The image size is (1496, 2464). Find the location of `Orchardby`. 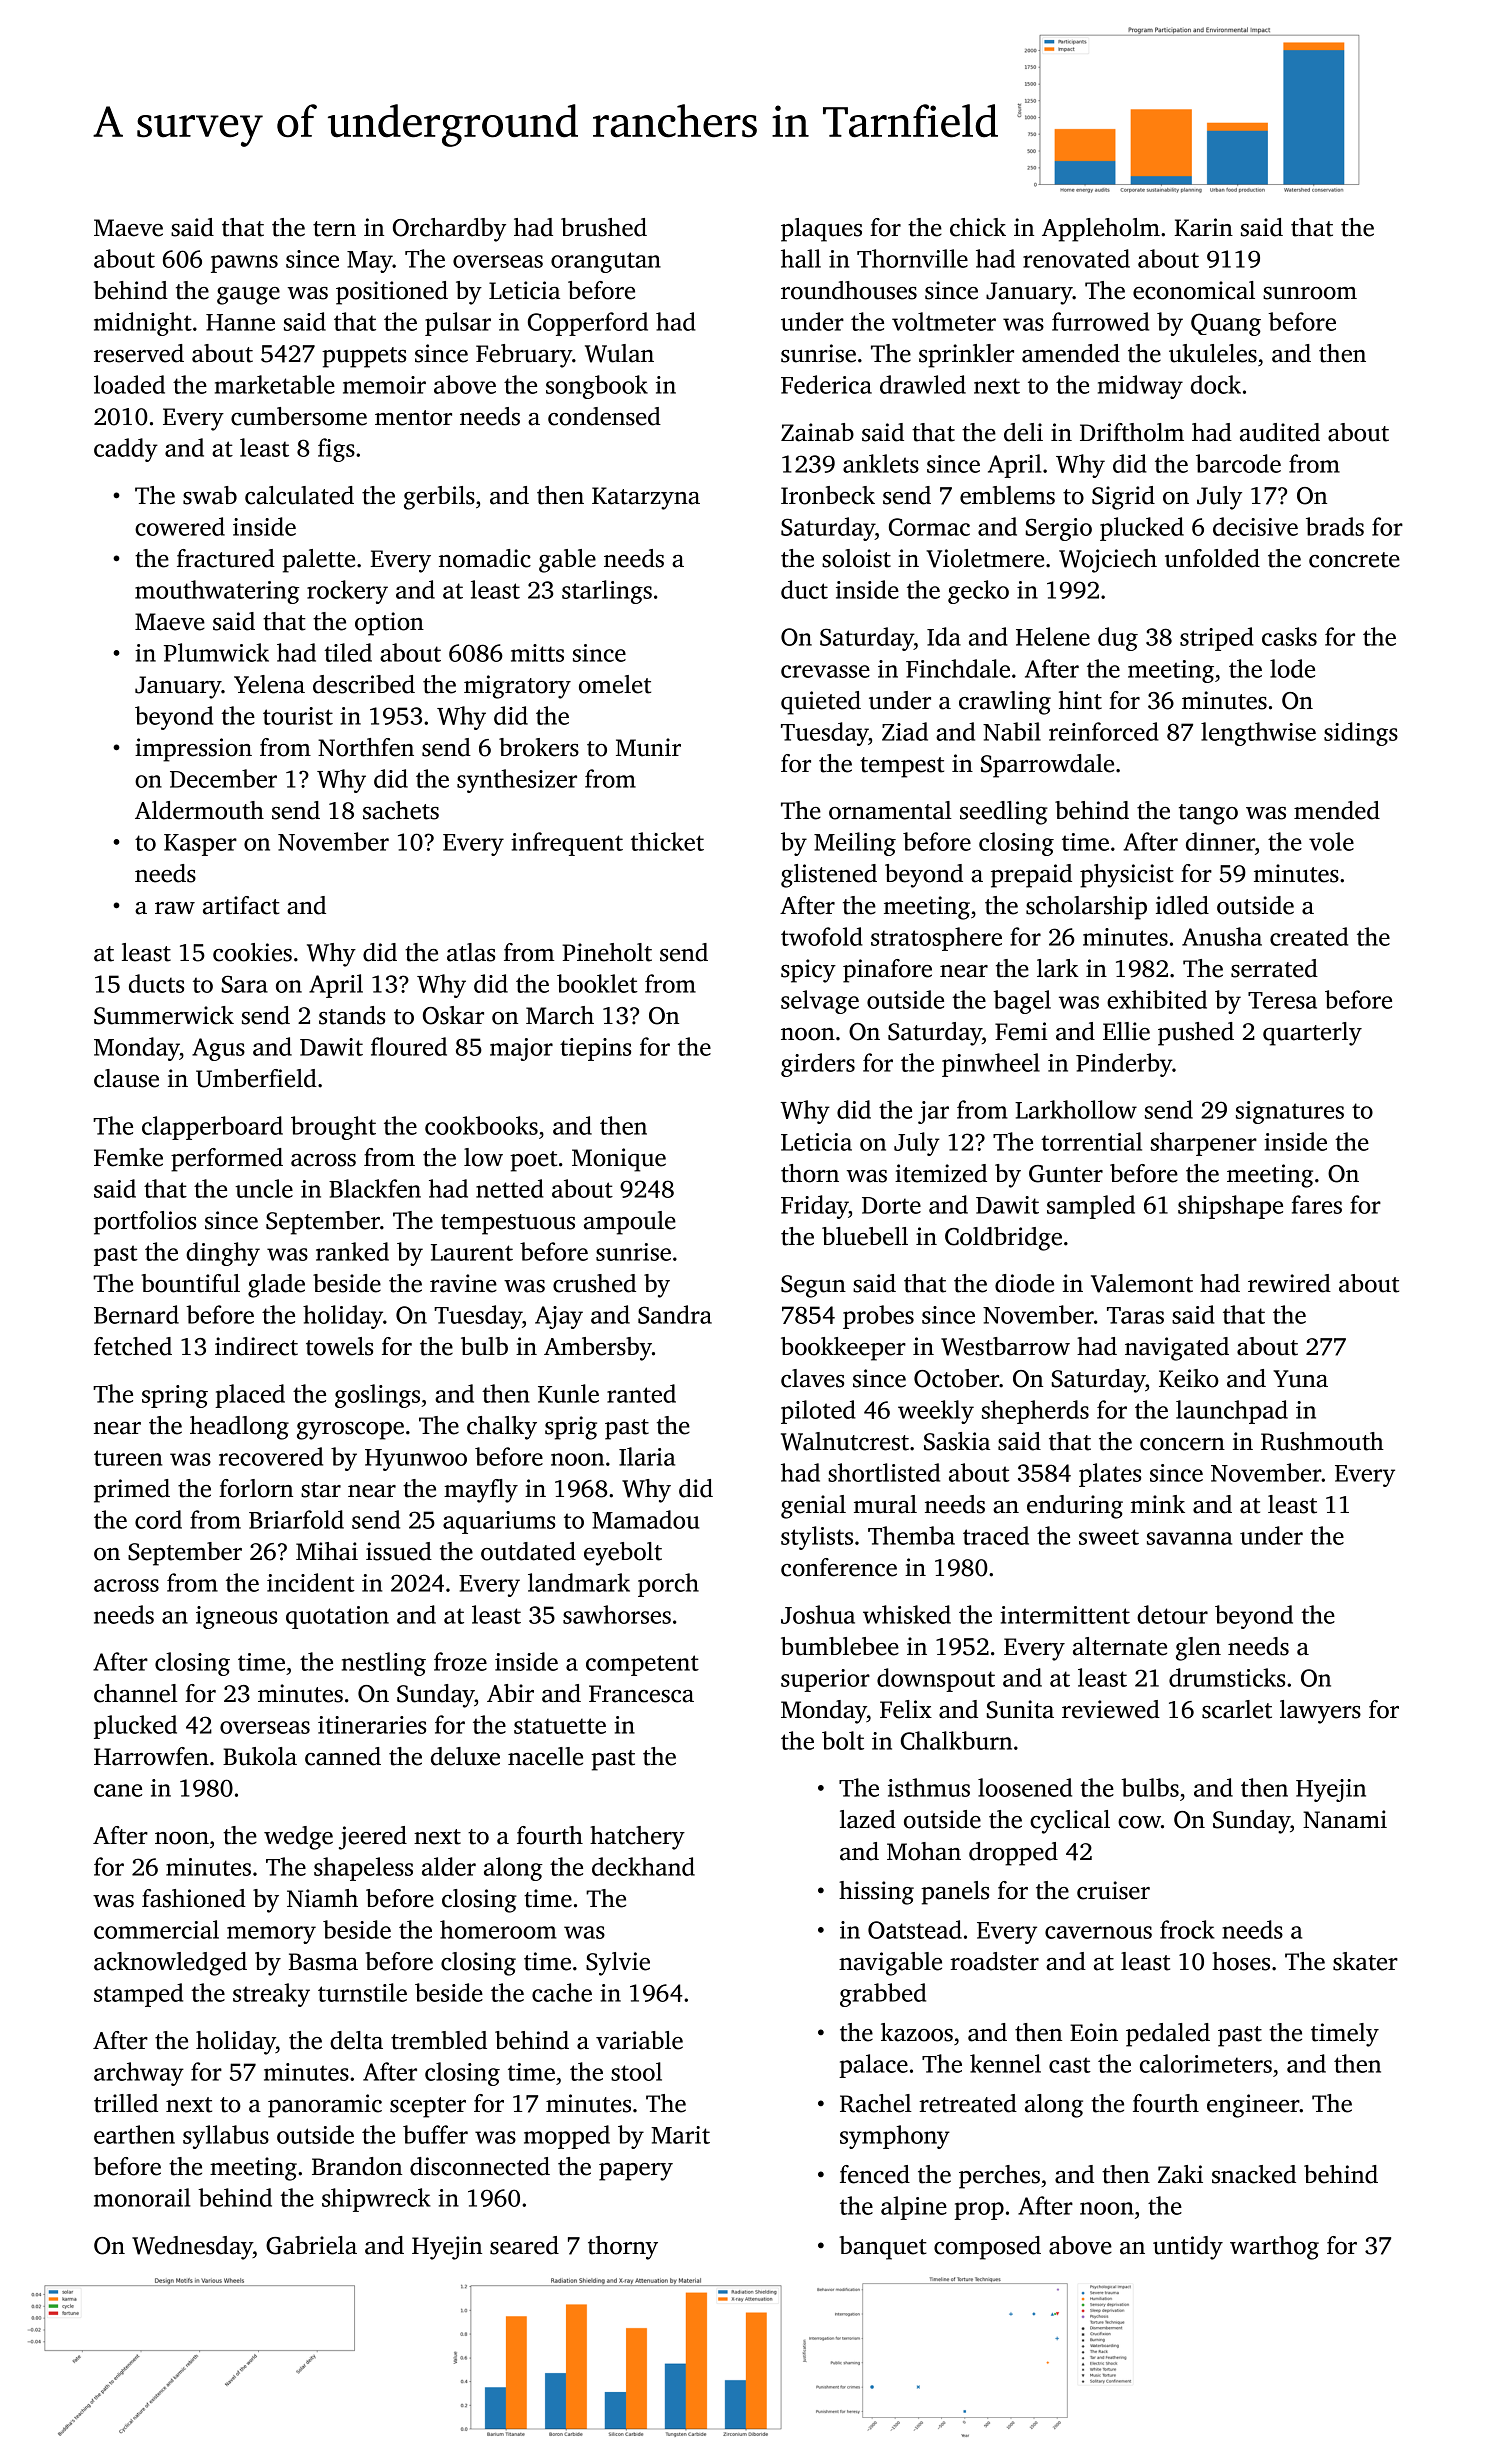

Orchardby is located at coordinates (449, 230).
